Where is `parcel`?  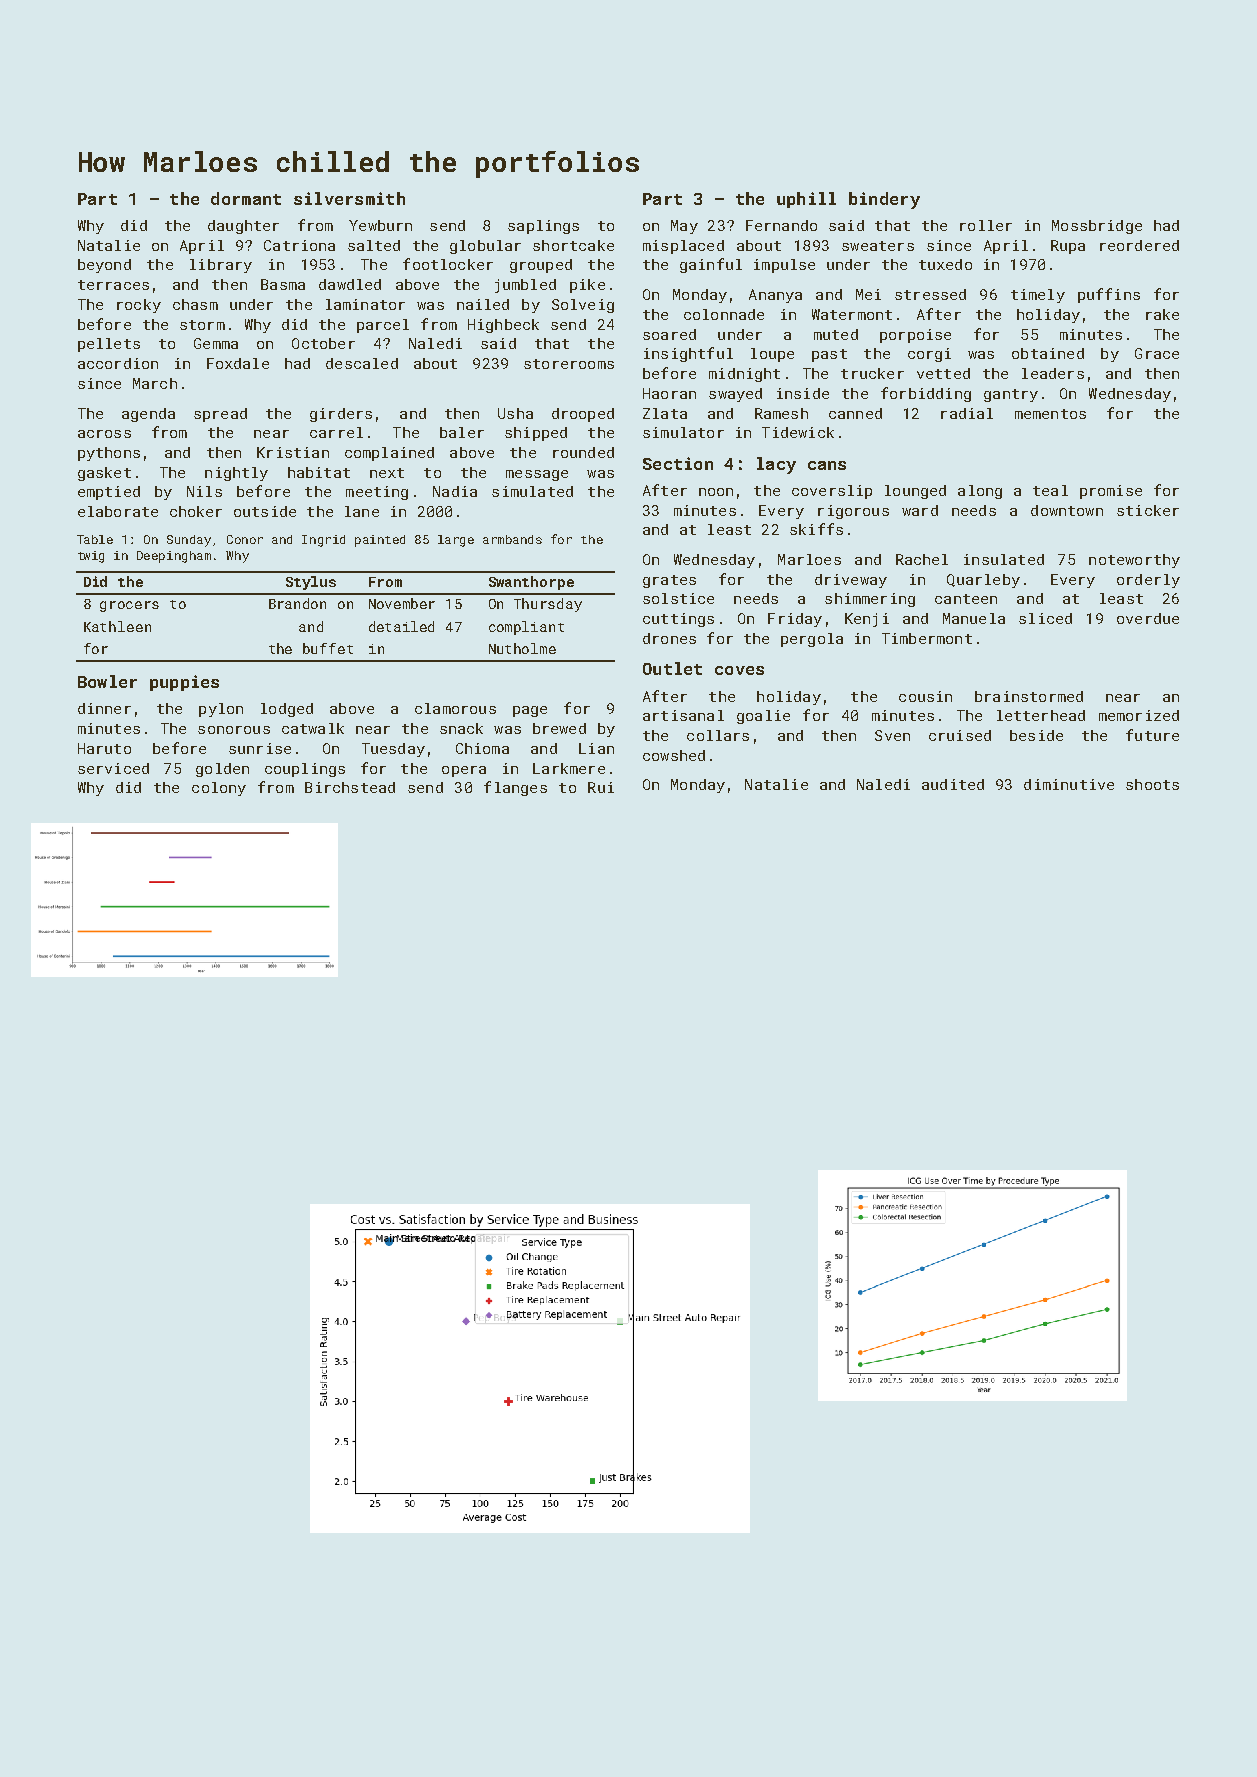
parcel is located at coordinates (383, 326).
